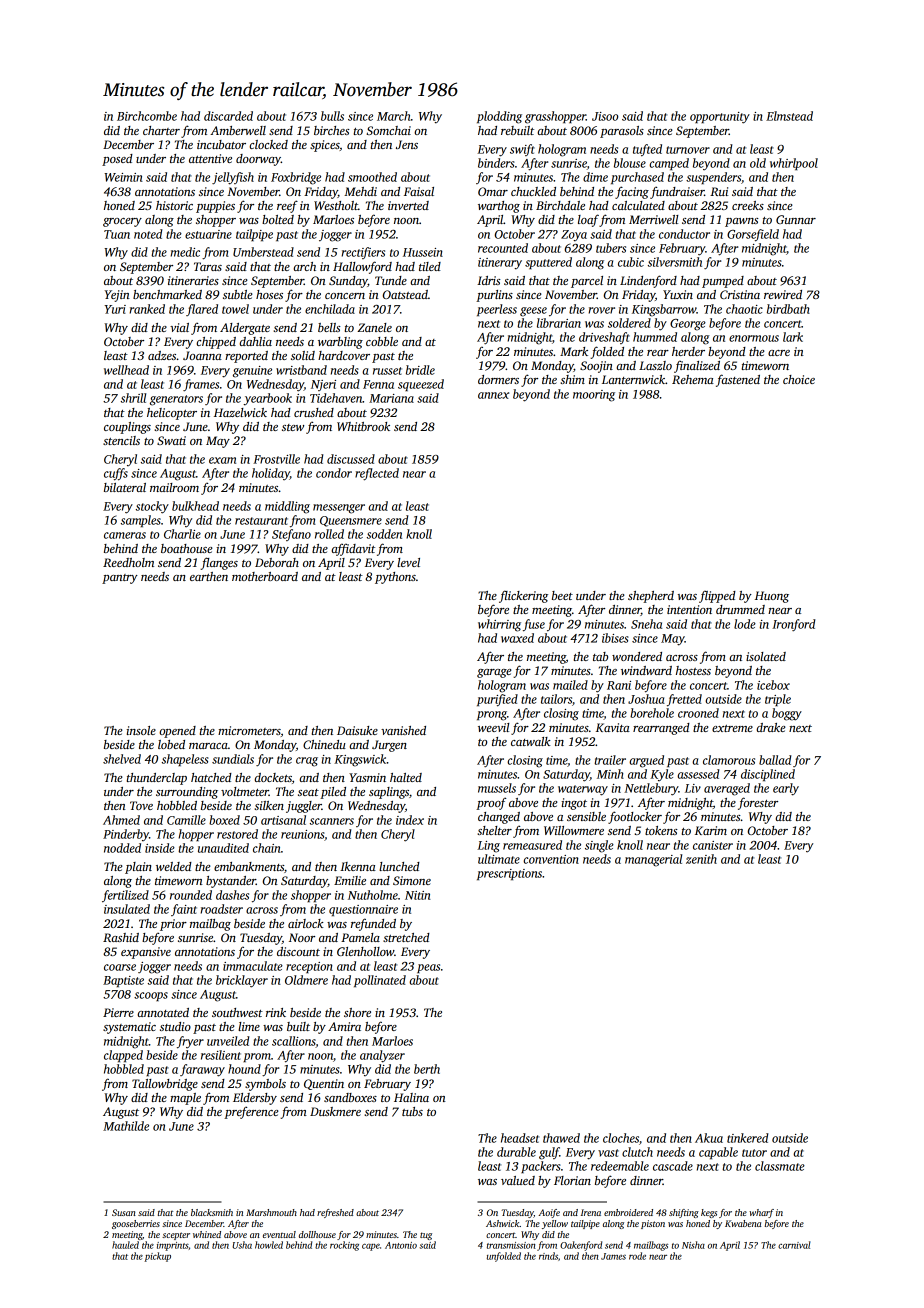 Image resolution: width=924 pixels, height=1308 pixels. I want to click on reflected, so click(377, 474).
